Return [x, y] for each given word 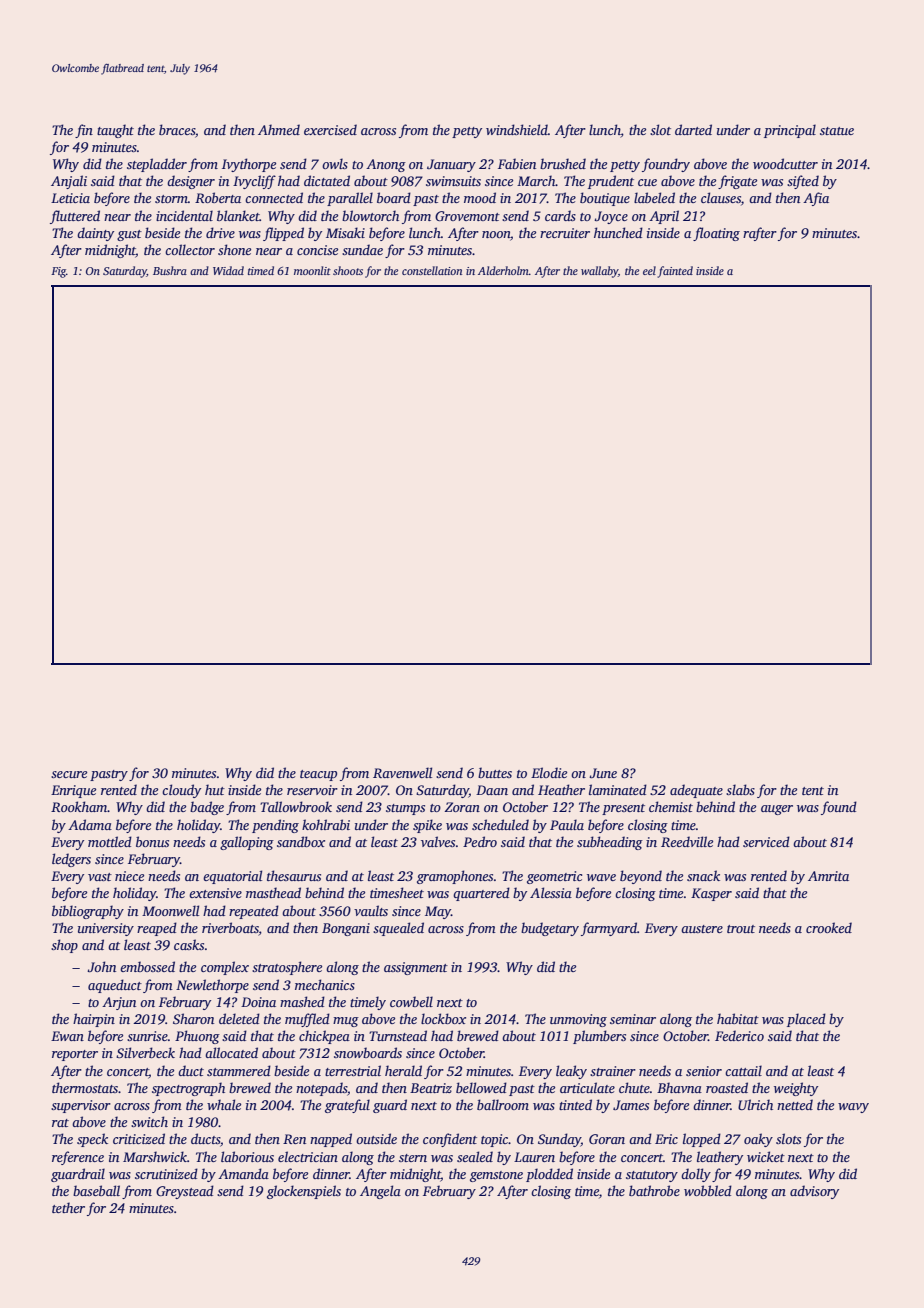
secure [69, 774]
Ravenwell [402, 772]
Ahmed [279, 129]
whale [224, 1104]
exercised [330, 129]
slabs [740, 789]
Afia [816, 199]
